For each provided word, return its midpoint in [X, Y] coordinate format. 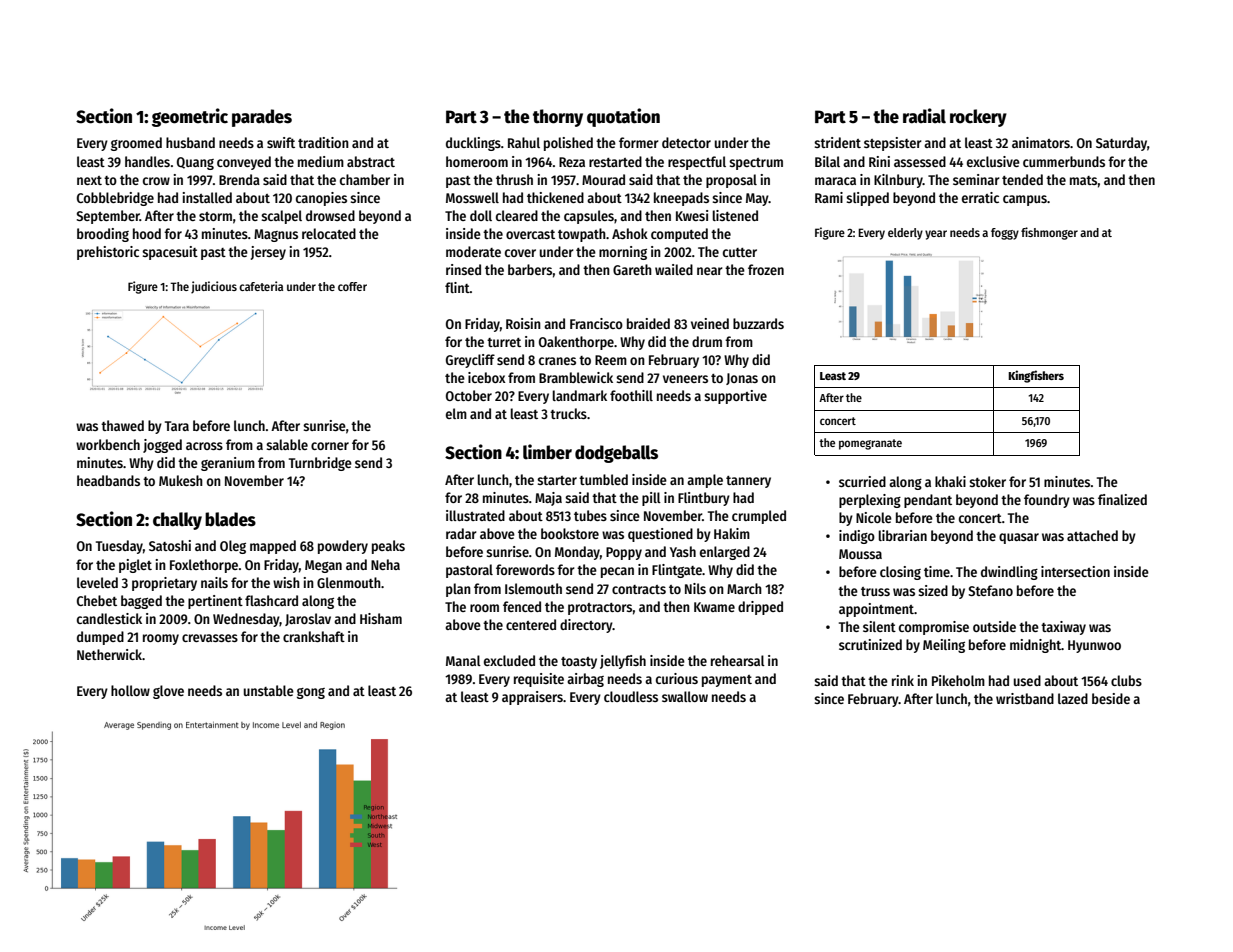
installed [207, 197]
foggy [1005, 234]
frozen [766, 269]
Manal [463, 660]
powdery [343, 547]
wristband [1025, 698]
